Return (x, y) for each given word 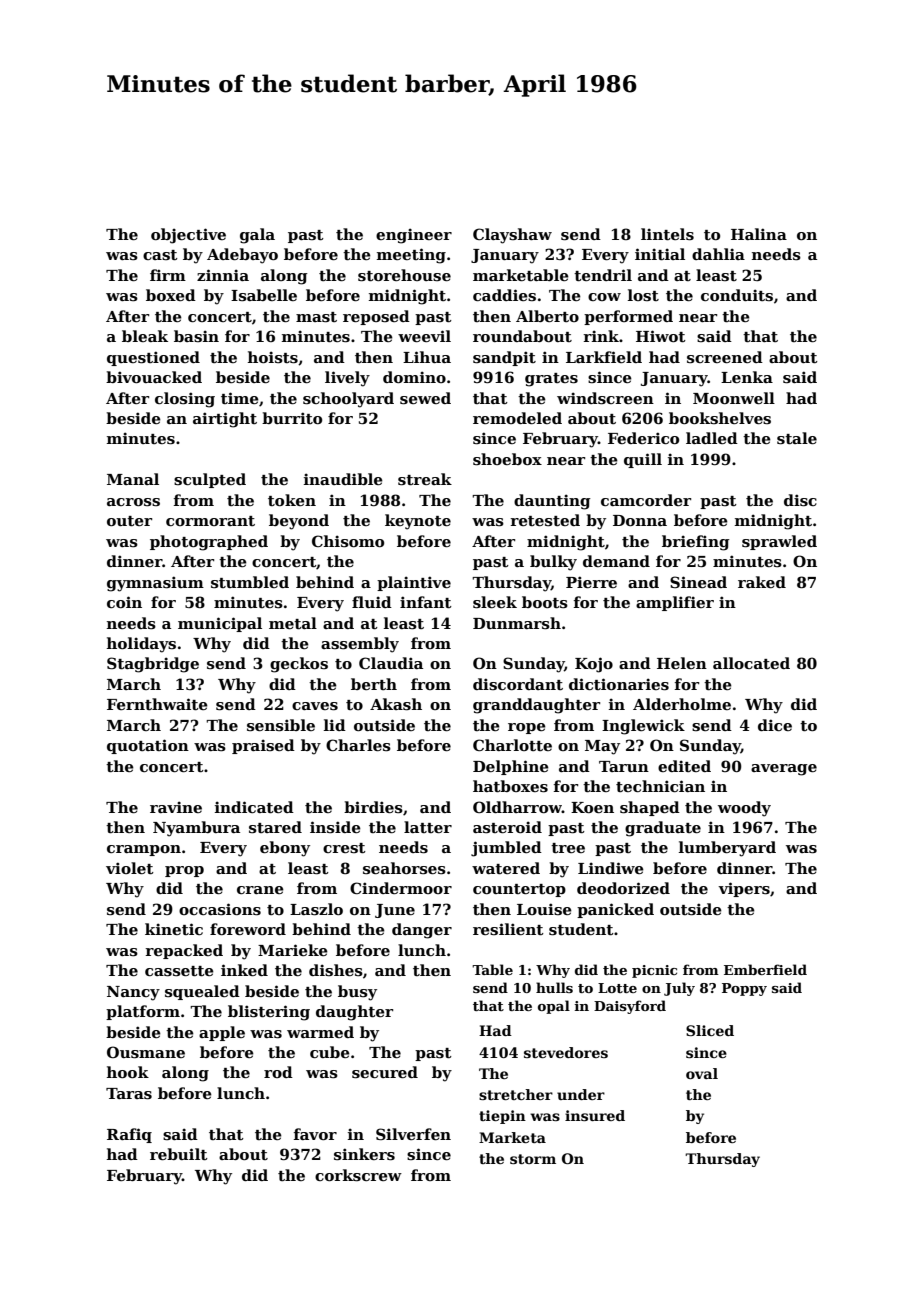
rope (527, 728)
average (784, 770)
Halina (759, 234)
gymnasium (155, 584)
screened (725, 357)
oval (702, 1073)
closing (185, 400)
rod (278, 1072)
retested (545, 520)
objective (188, 236)
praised (263, 746)
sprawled (779, 542)
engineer (414, 236)
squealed (202, 992)
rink (601, 336)
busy (357, 993)
